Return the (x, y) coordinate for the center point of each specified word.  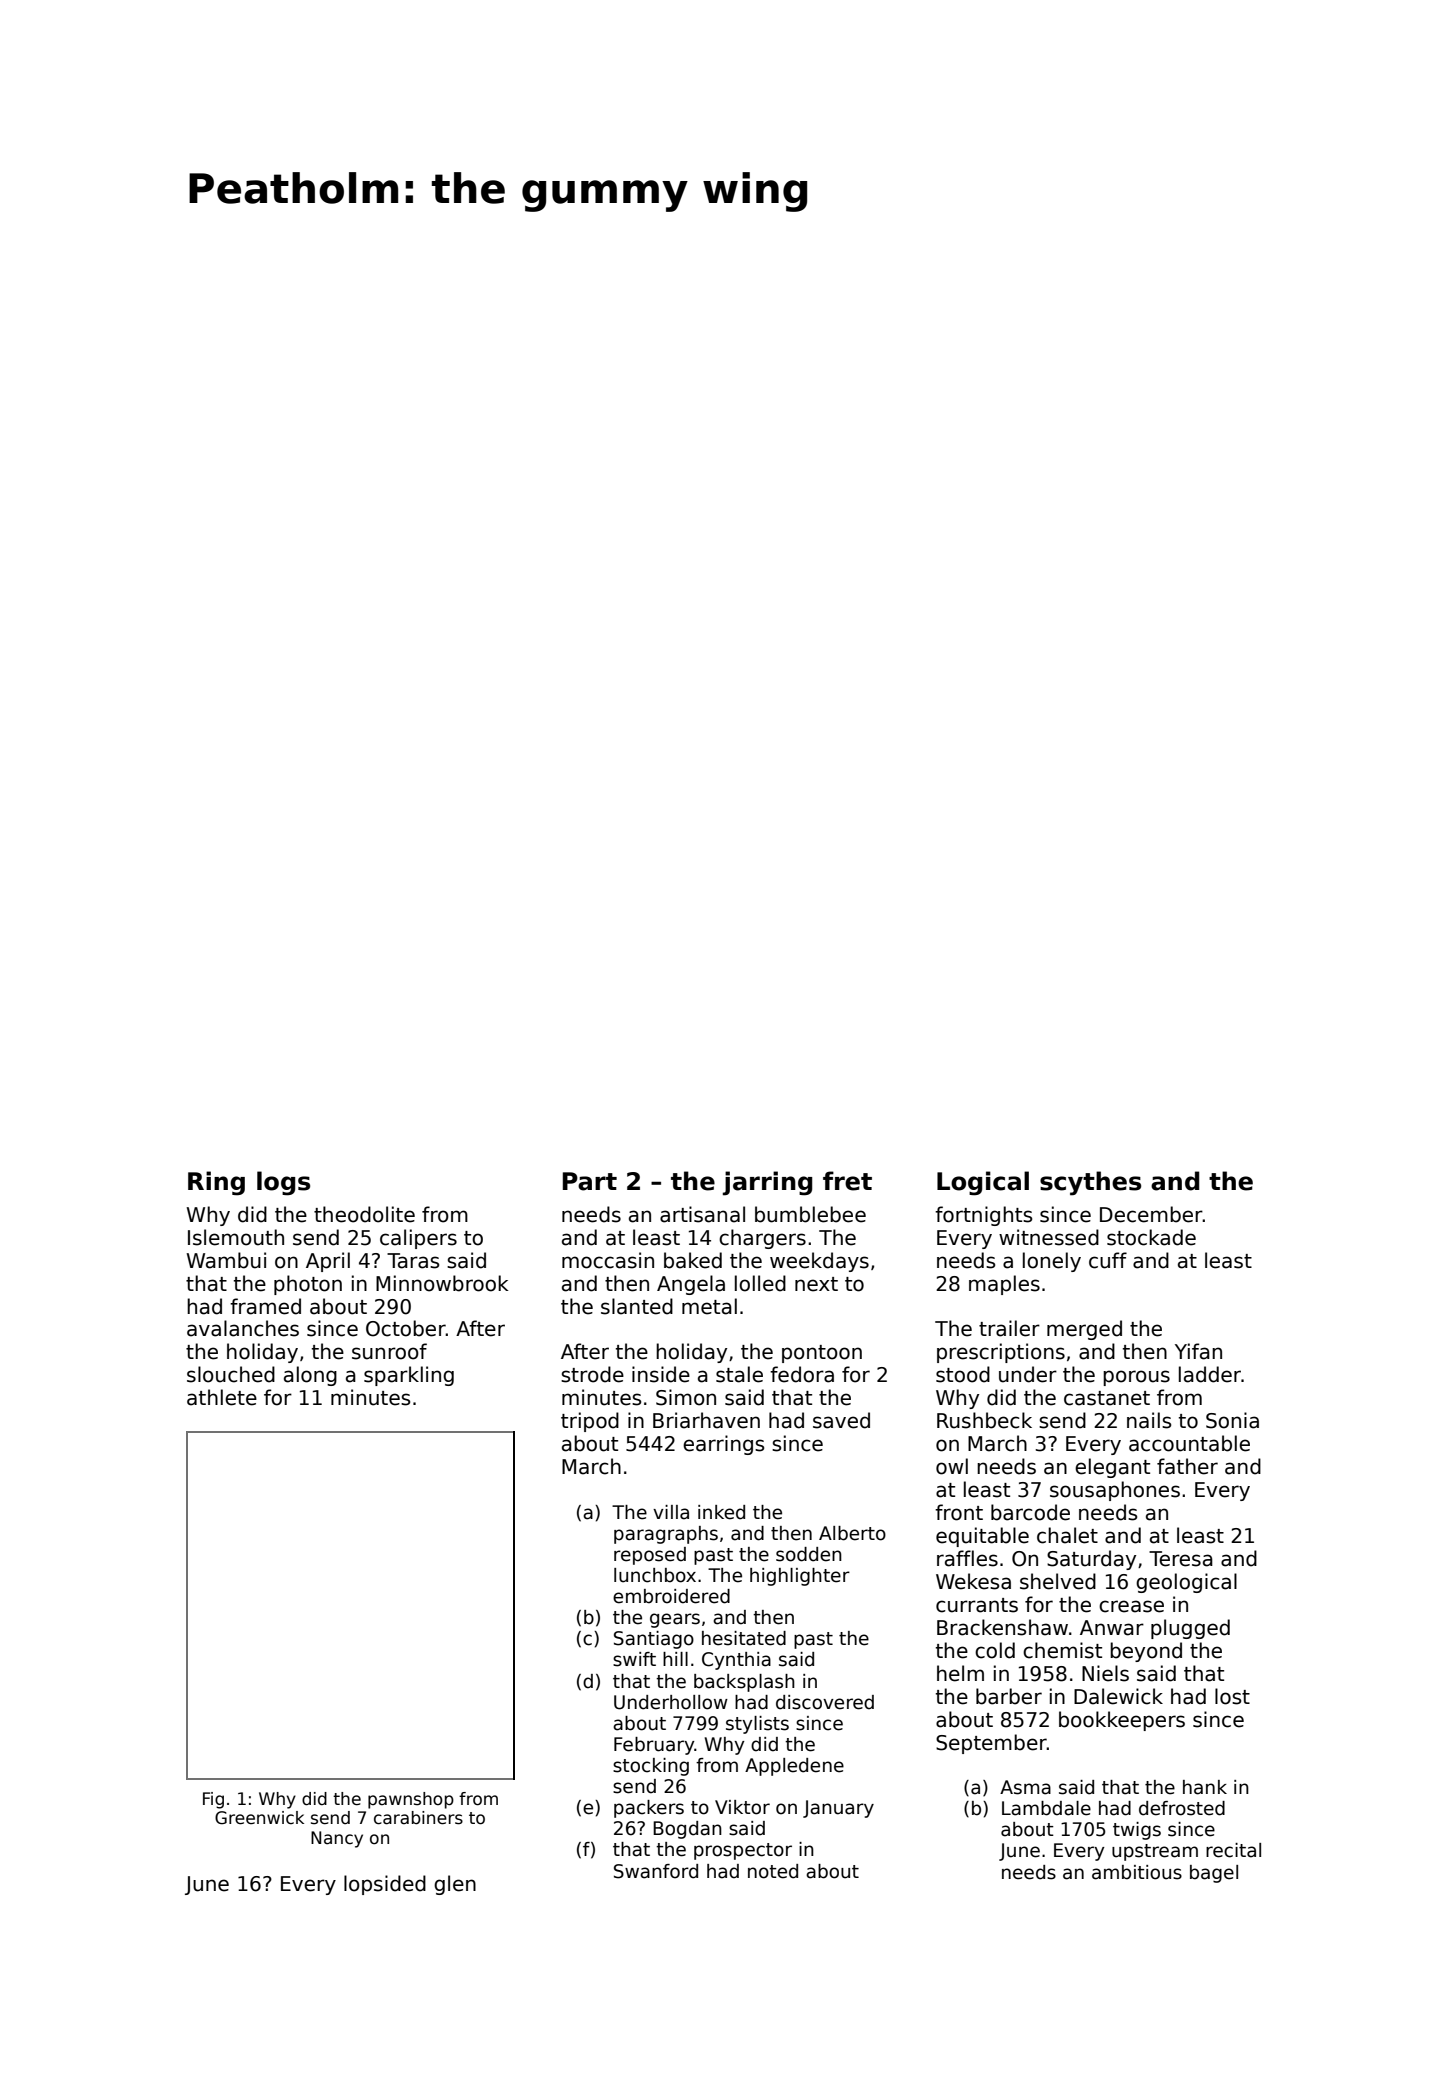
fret (847, 1181)
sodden (809, 1554)
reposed (650, 1556)
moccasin (608, 1260)
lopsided (385, 1885)
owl (952, 1466)
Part (590, 1181)
